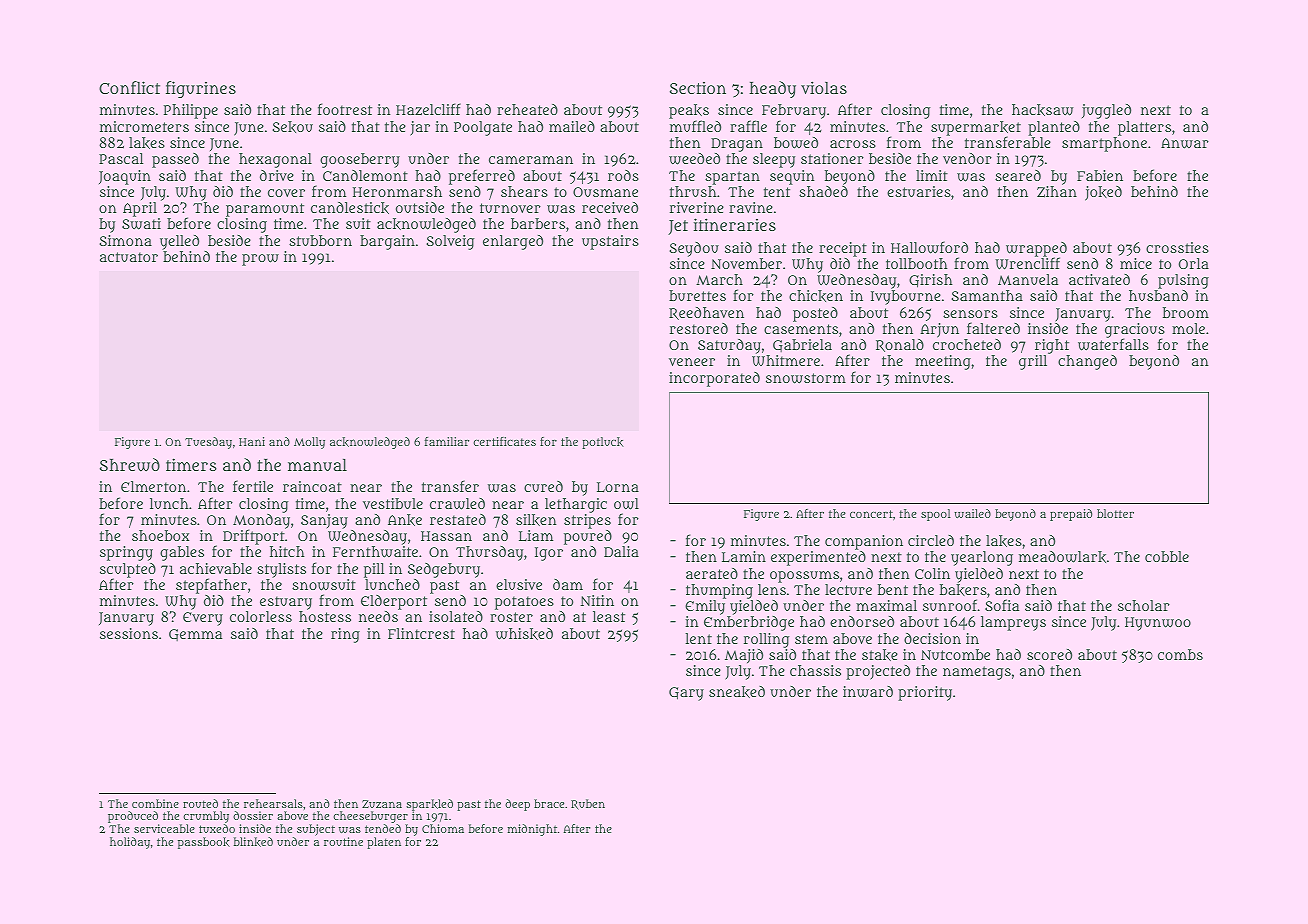 The image size is (1308, 924). What do you see at coordinates (1177, 247) in the screenshot?
I see `crossties` at bounding box center [1177, 247].
